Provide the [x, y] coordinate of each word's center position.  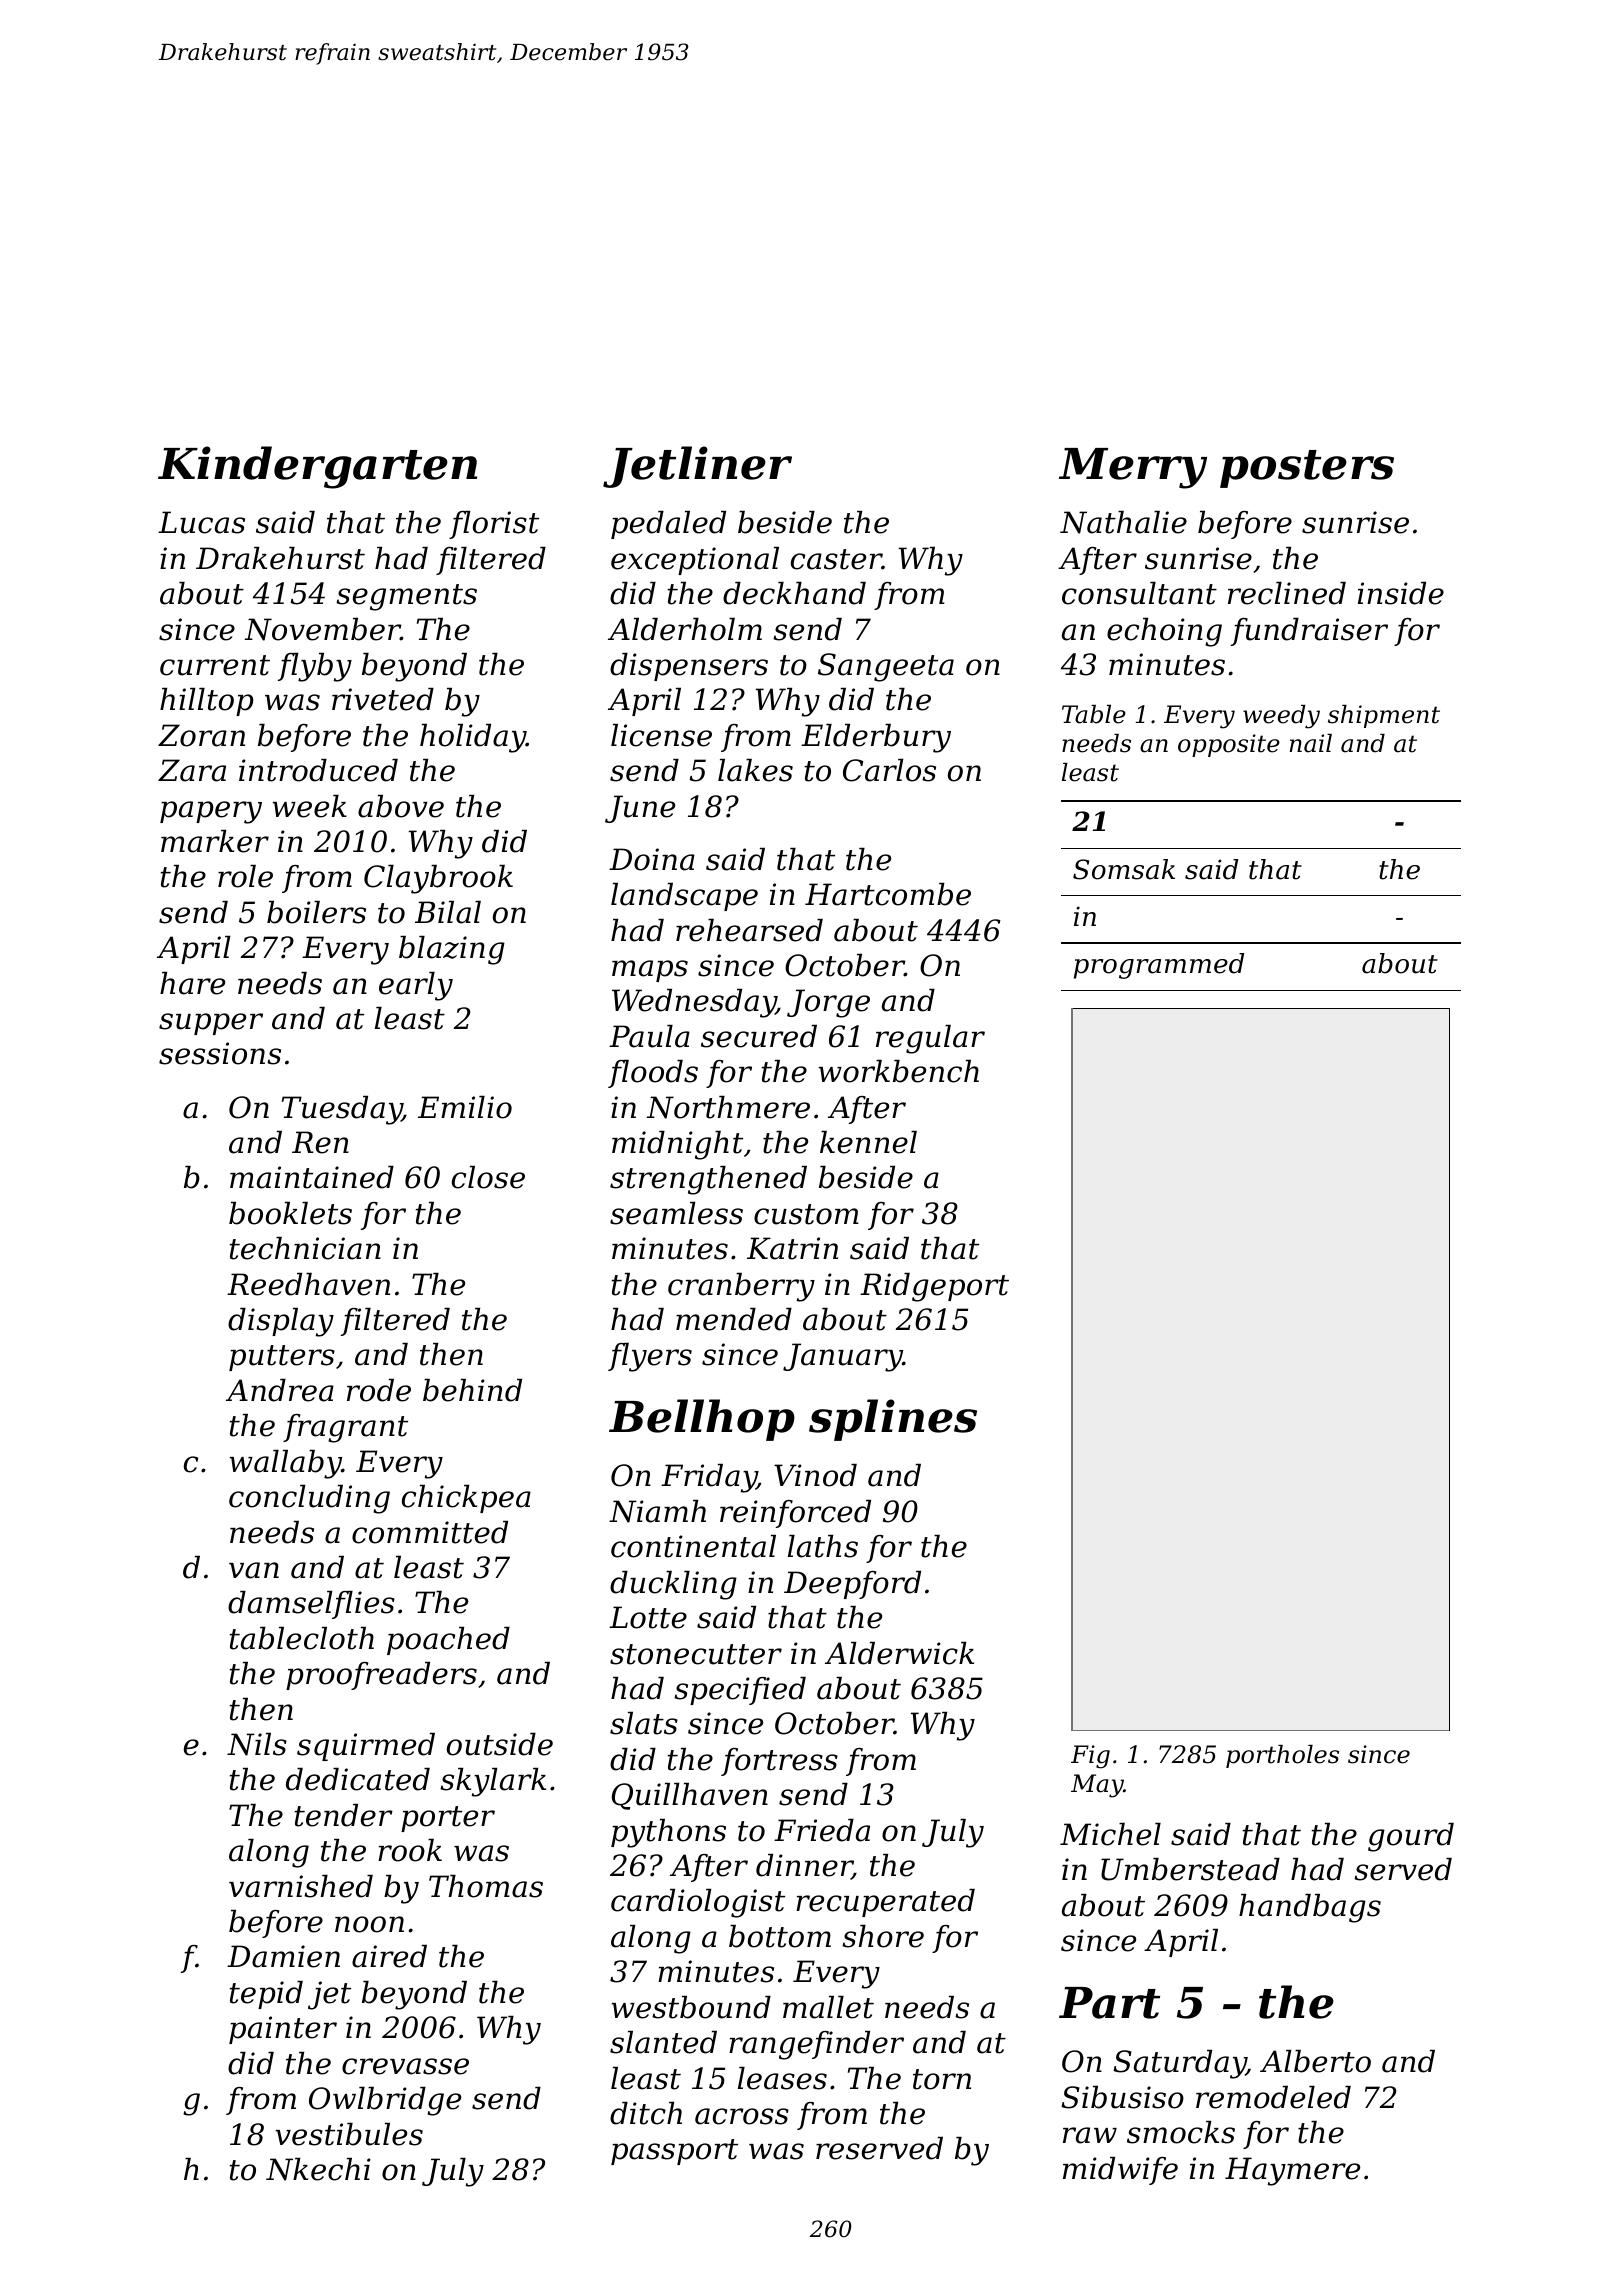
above [401, 806]
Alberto [1315, 2061]
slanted [663, 2042]
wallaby [286, 1464]
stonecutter [696, 1654]
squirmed [366, 1747]
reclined [1287, 593]
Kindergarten [317, 467]
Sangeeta [886, 667]
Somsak [1124, 869]
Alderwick [899, 1653]
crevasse [405, 2066]
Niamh [657, 1511]
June [640, 809]
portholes [1282, 1756]
